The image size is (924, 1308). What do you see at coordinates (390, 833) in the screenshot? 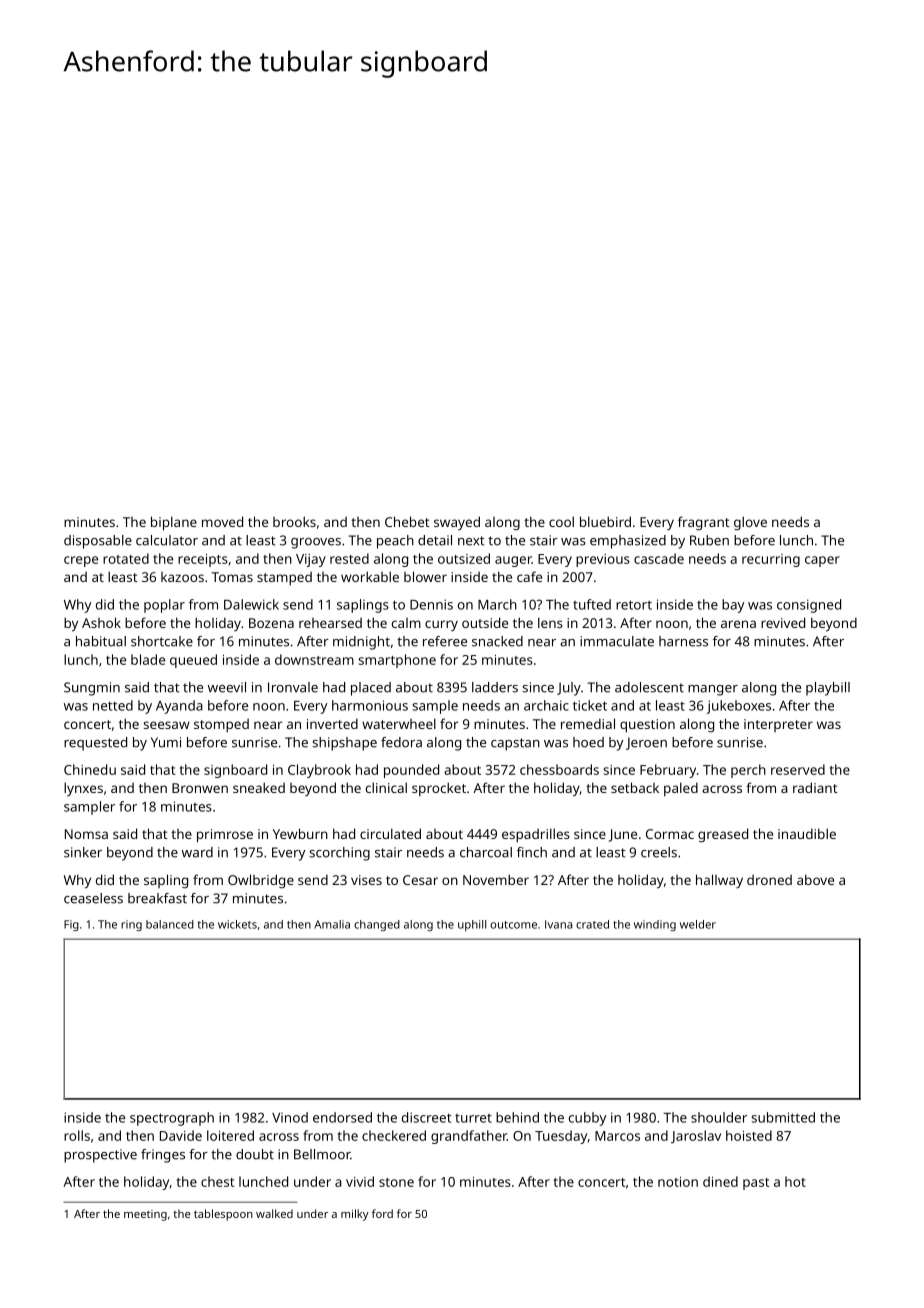
I see `circulated` at bounding box center [390, 833].
